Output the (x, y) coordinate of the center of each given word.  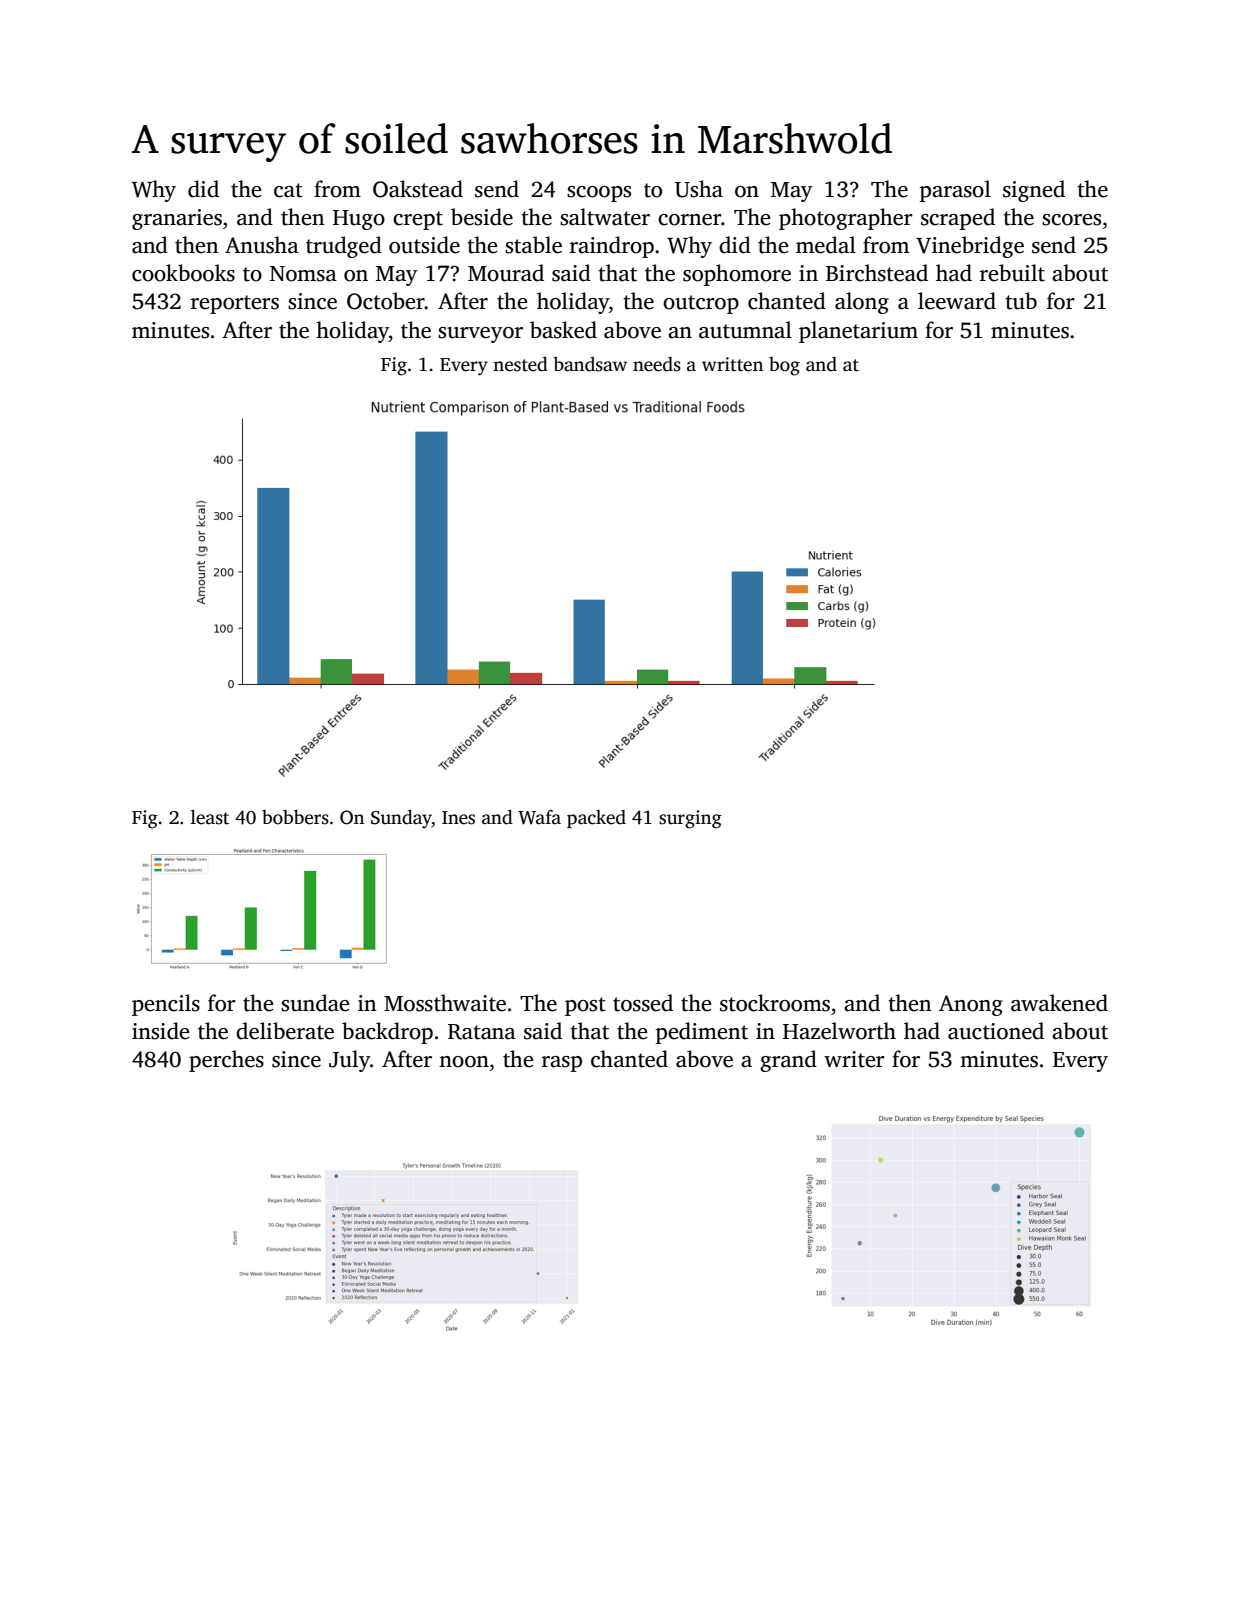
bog (784, 366)
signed (1034, 191)
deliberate (285, 1031)
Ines (458, 818)
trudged (344, 247)
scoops (599, 194)
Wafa (539, 817)
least (210, 817)
